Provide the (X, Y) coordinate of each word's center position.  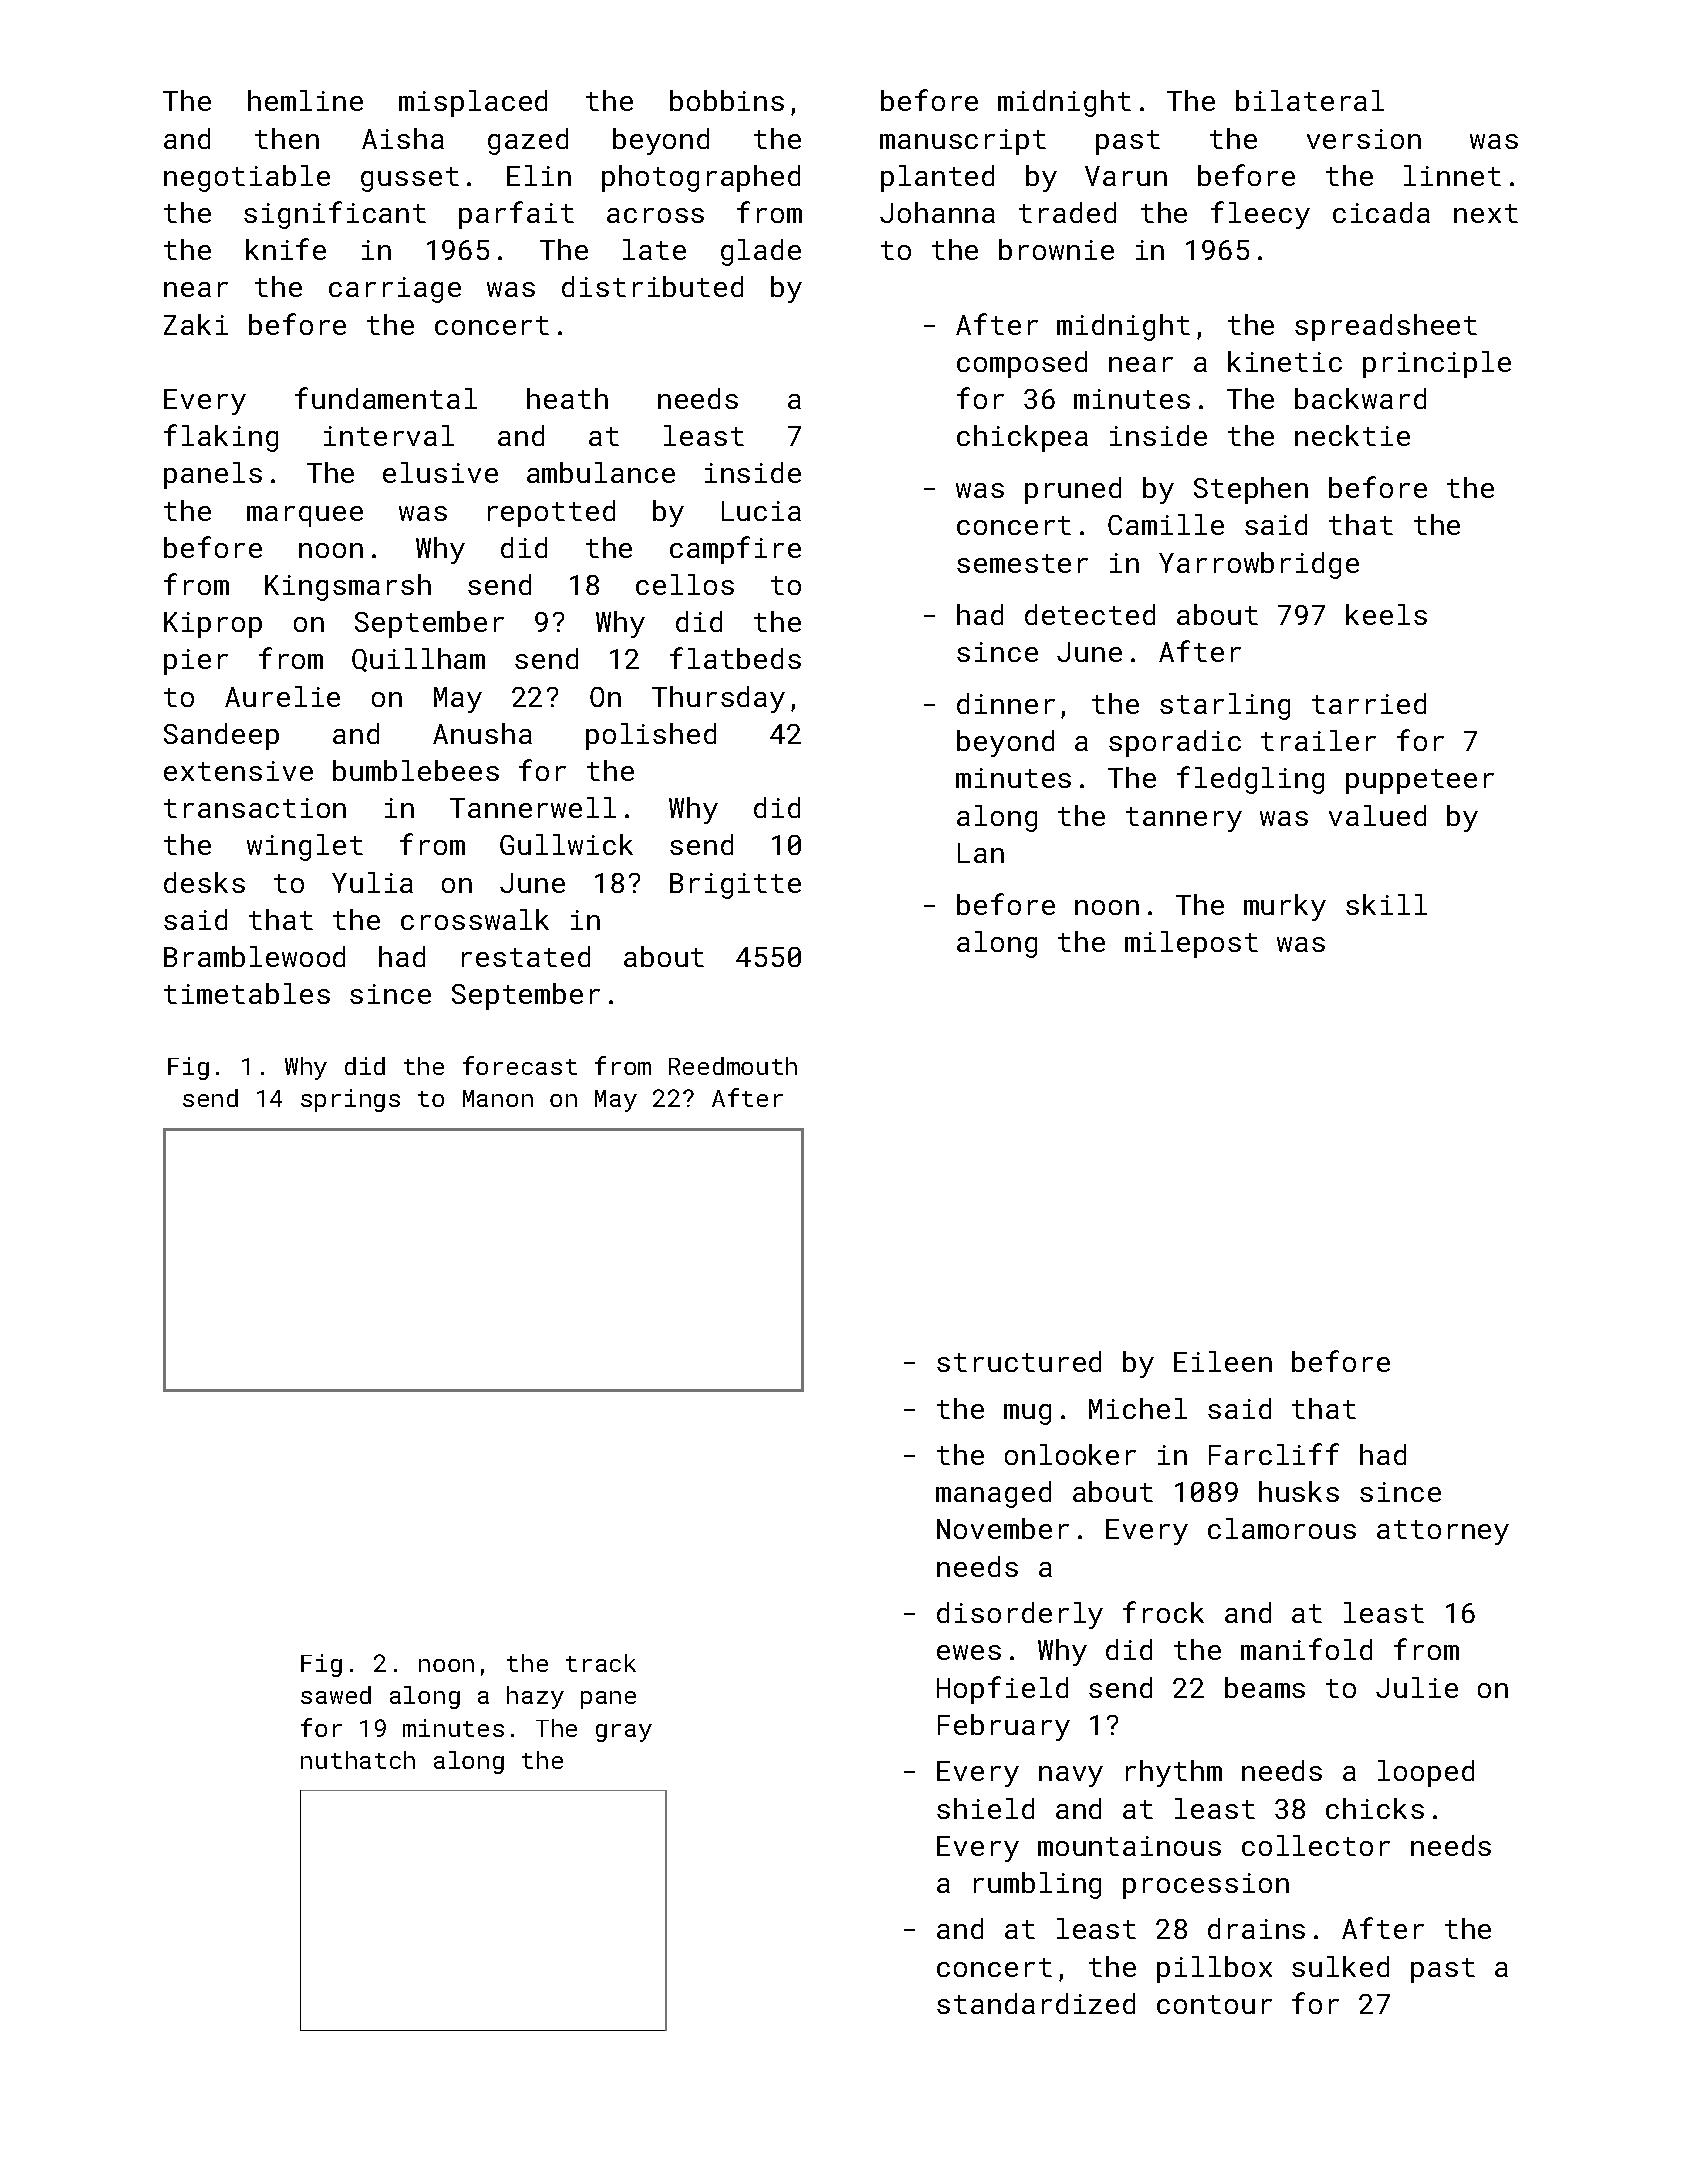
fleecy (1260, 215)
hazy (535, 1697)
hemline (305, 100)
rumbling (1037, 1885)
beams (1265, 1687)
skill (1386, 904)
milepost (1191, 944)
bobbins (727, 100)
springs (350, 1100)
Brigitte (735, 886)
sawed (336, 1695)
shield (985, 1808)
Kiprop (213, 625)
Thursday (718, 699)
